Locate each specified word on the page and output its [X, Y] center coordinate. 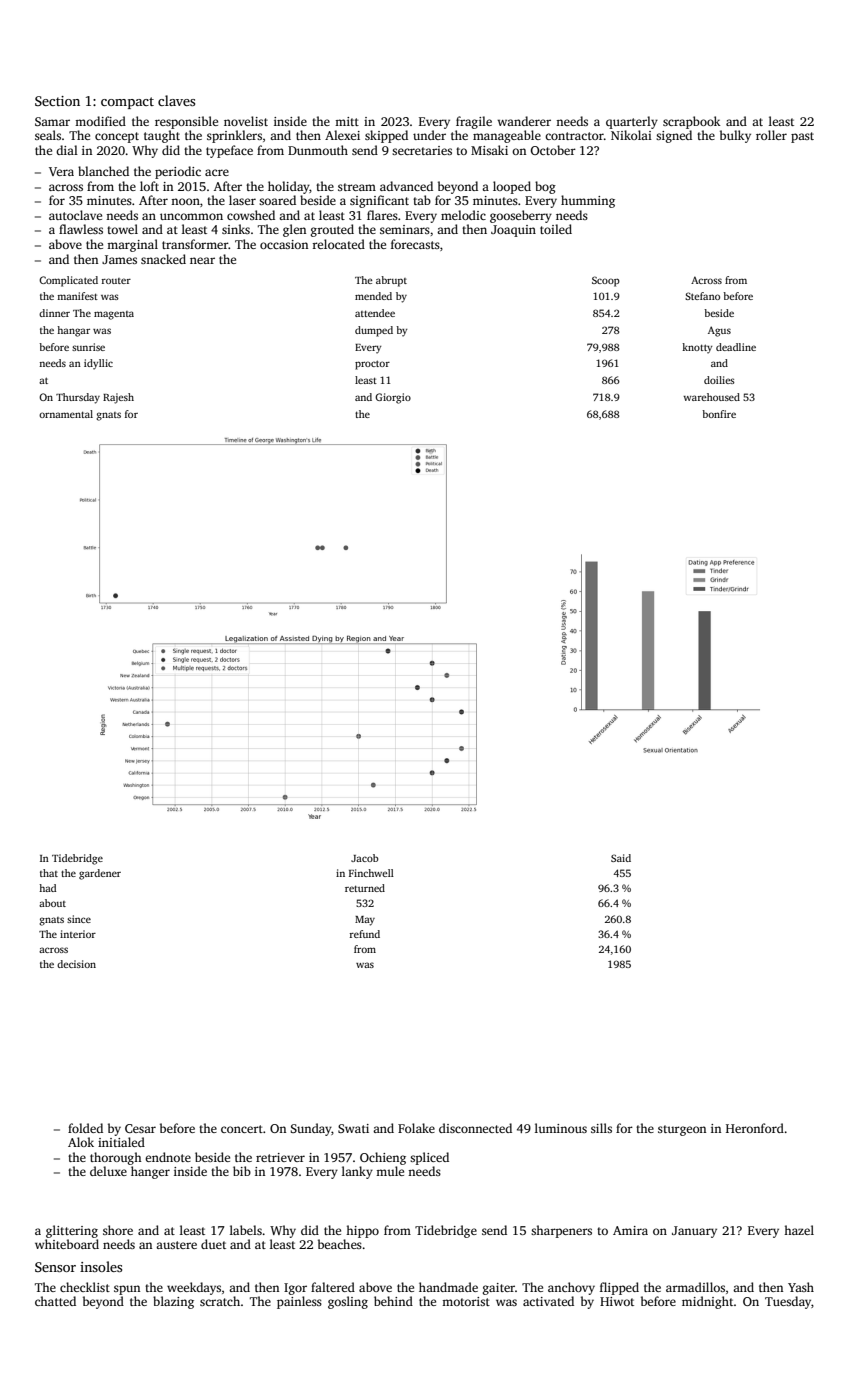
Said [621, 858]
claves [176, 100]
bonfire [719, 414]
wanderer [524, 121]
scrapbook [692, 122]
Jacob [365, 858]
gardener [100, 874]
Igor [295, 1289]
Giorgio [393, 398]
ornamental [66, 414]
